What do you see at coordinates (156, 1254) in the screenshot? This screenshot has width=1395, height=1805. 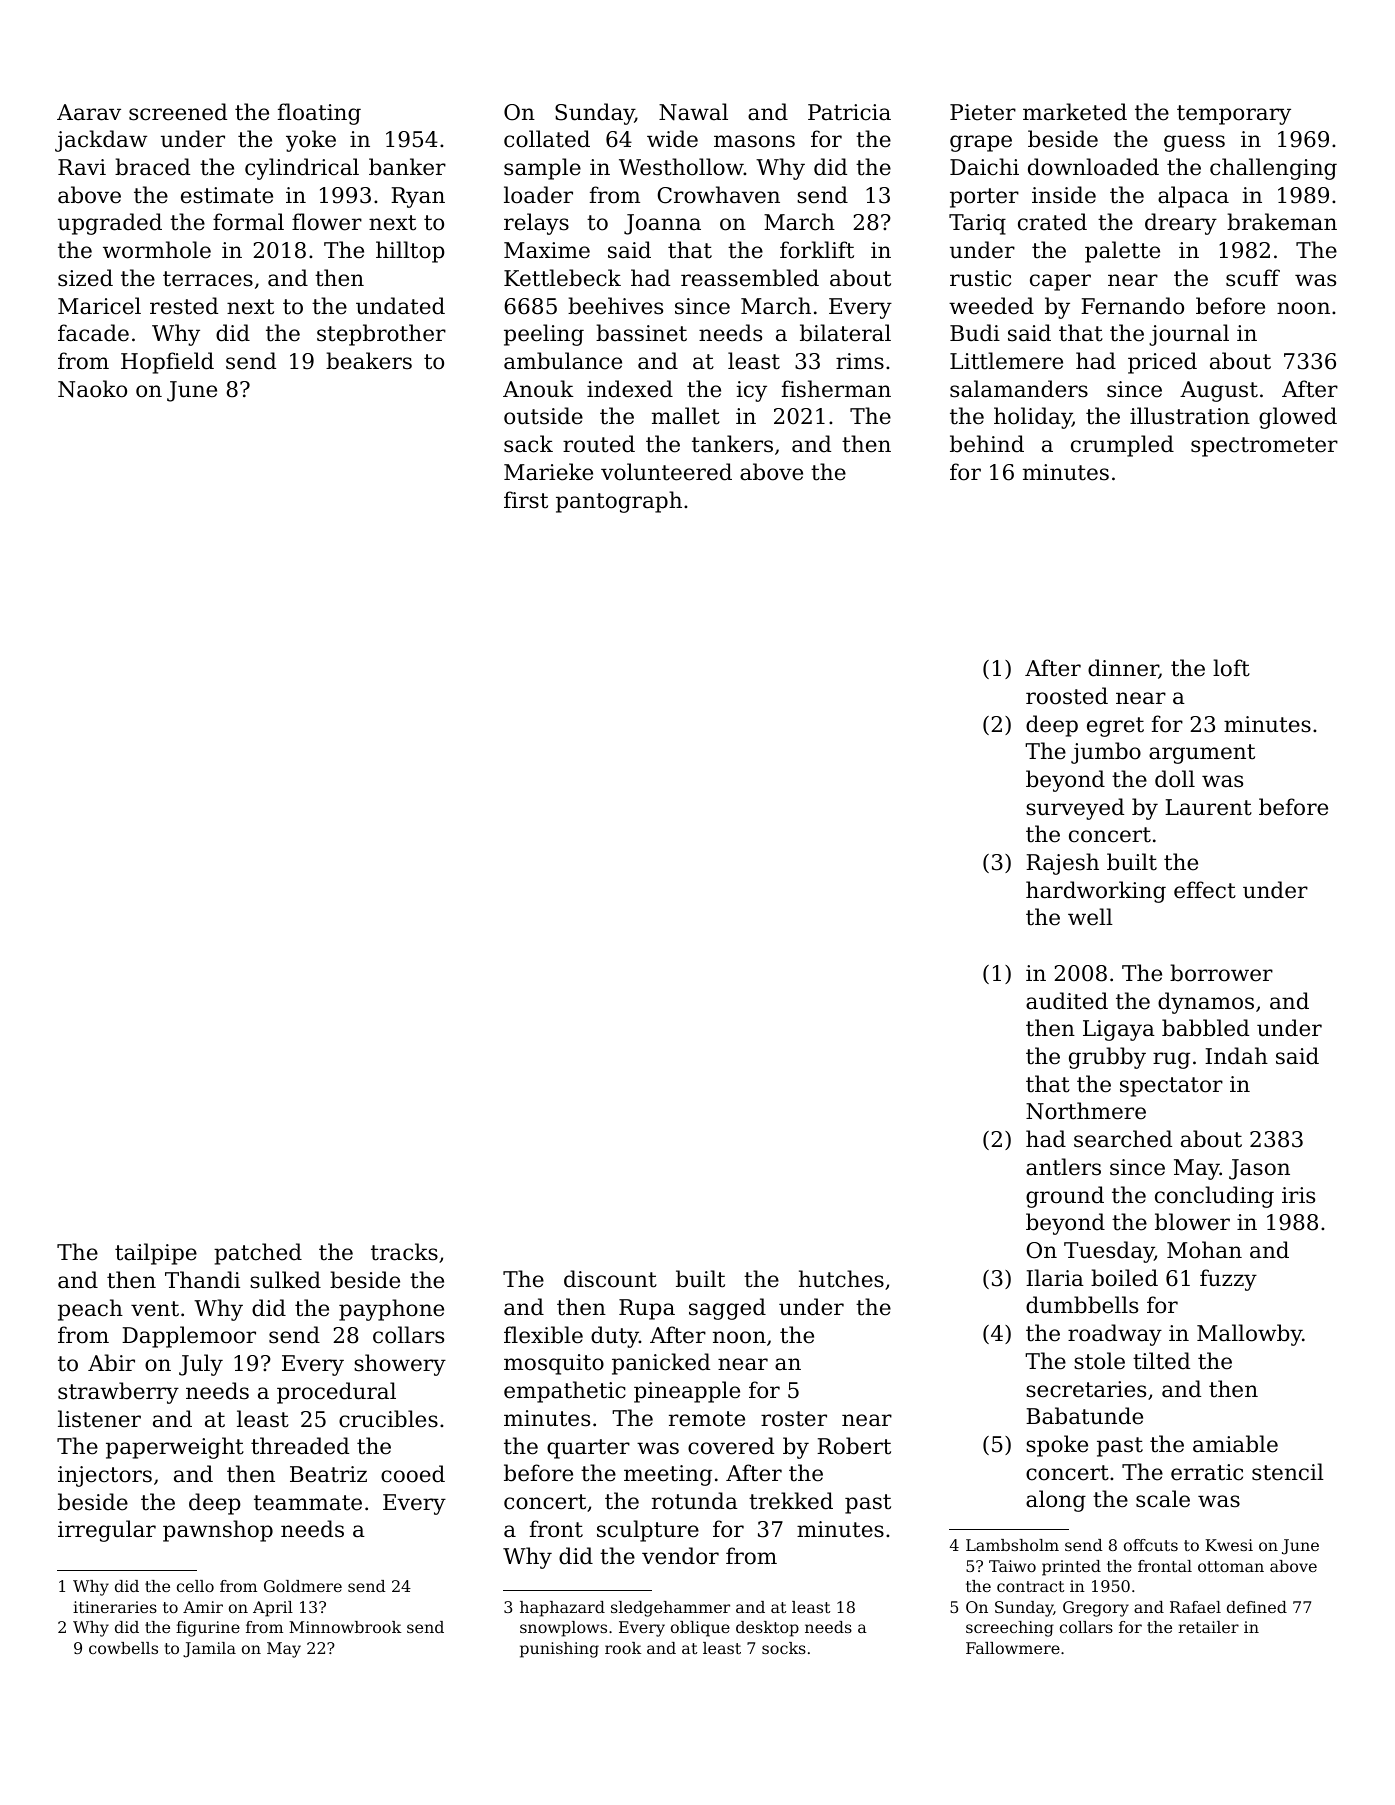 I see `tailpipe` at bounding box center [156, 1254].
